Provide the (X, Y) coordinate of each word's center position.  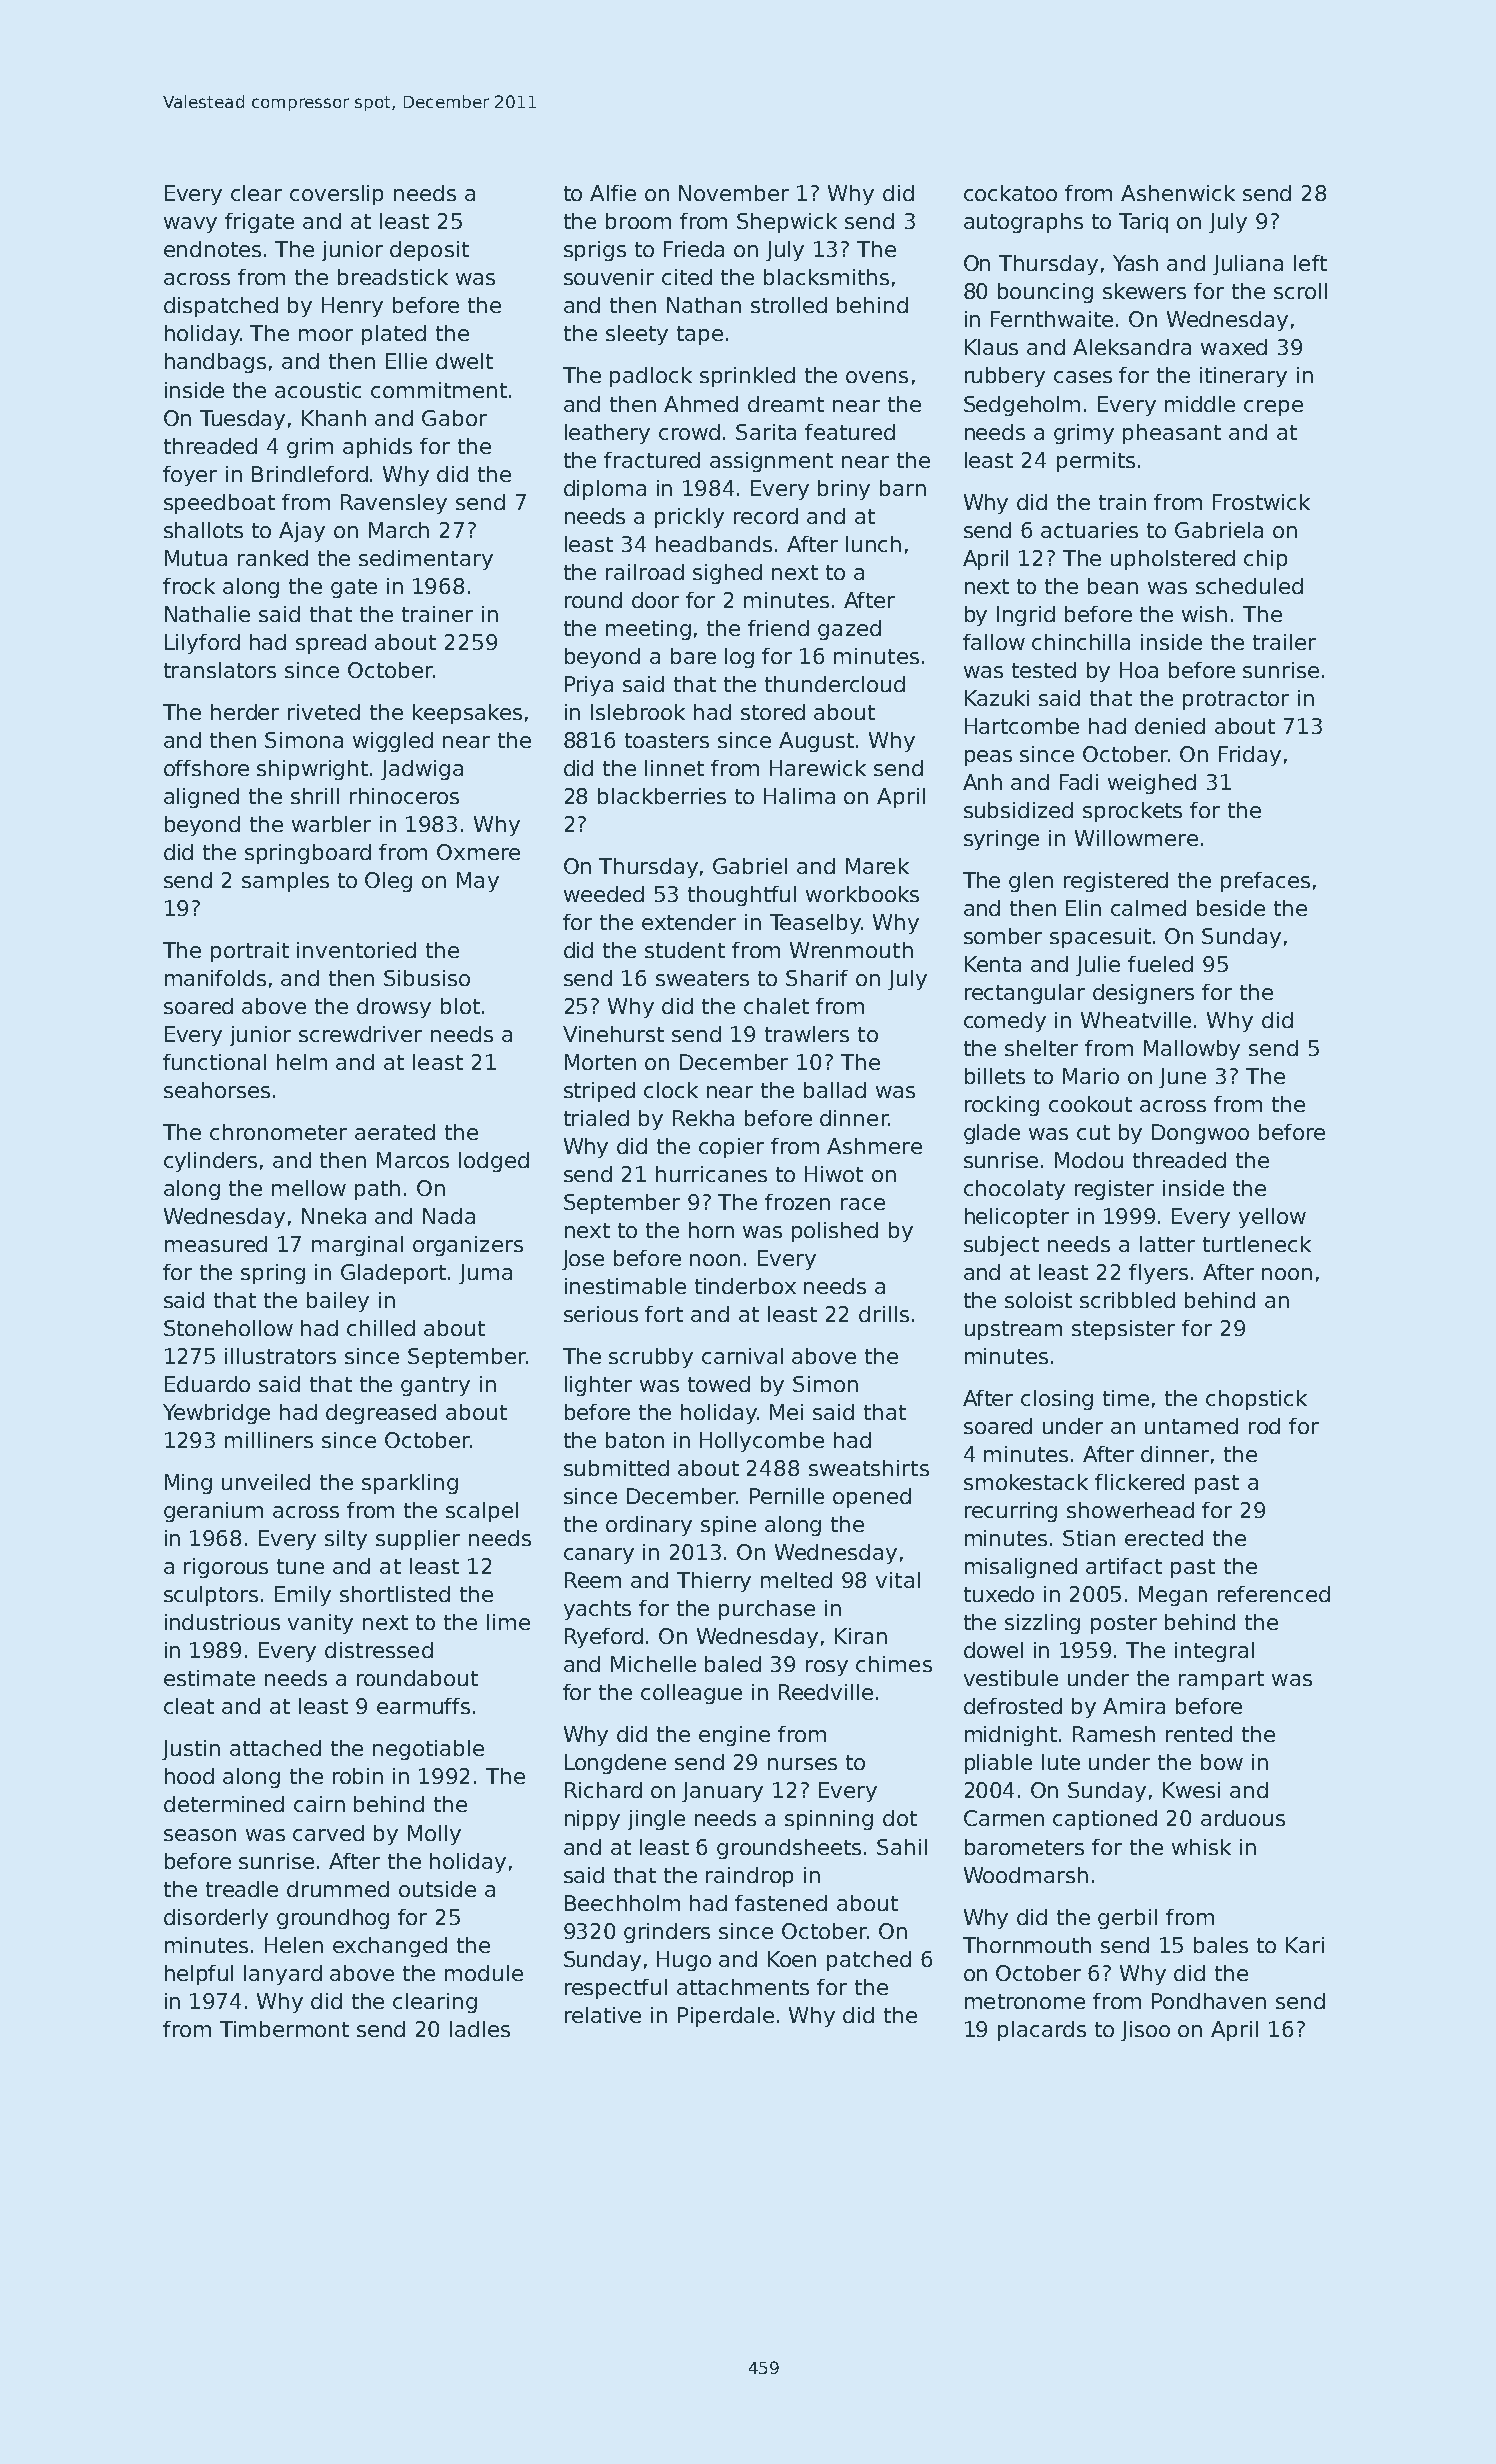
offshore (206, 768)
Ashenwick (1178, 193)
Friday (1250, 756)
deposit (429, 251)
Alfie (613, 193)
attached (275, 1748)
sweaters (702, 978)
